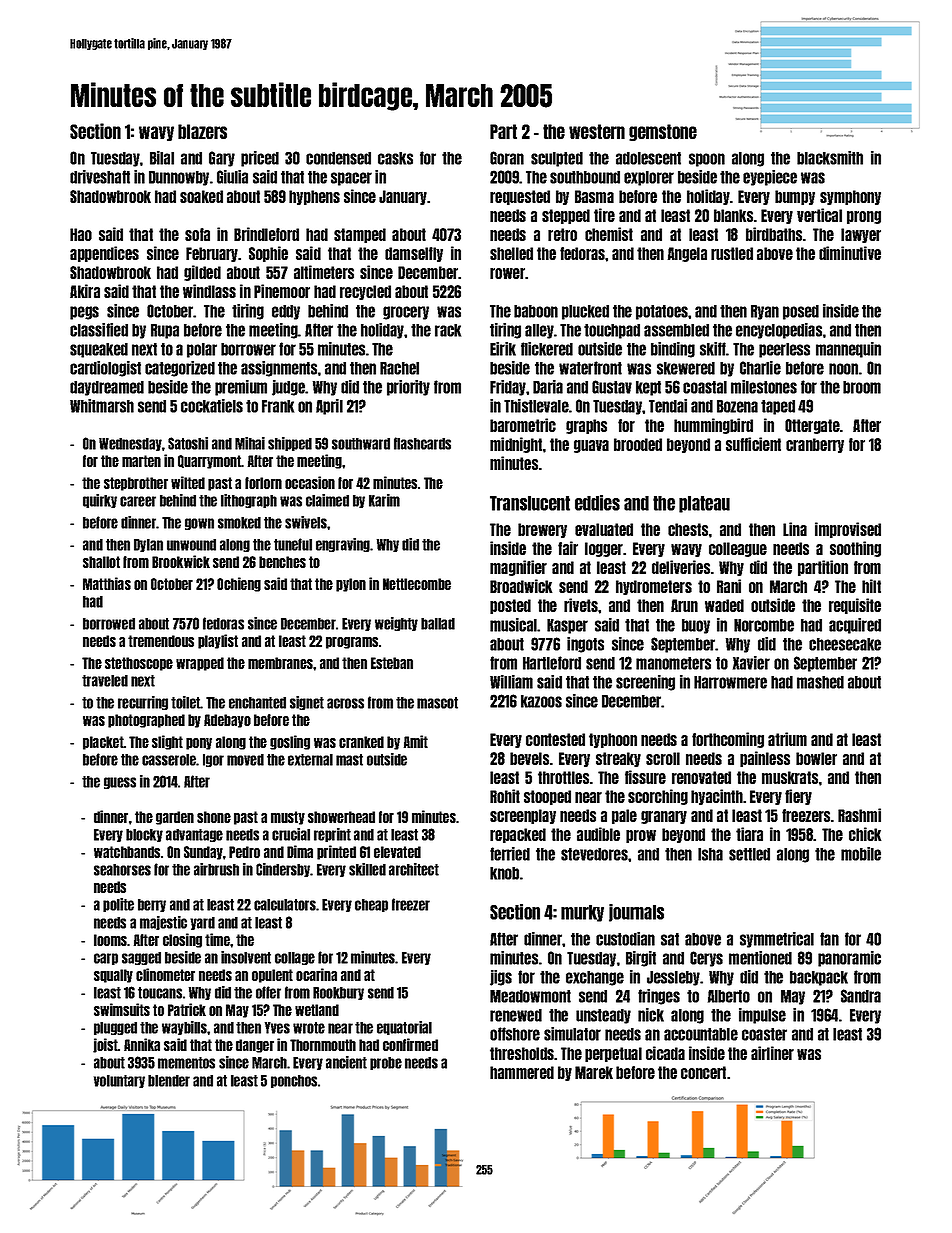  I want to click on Marek, so click(594, 1072).
